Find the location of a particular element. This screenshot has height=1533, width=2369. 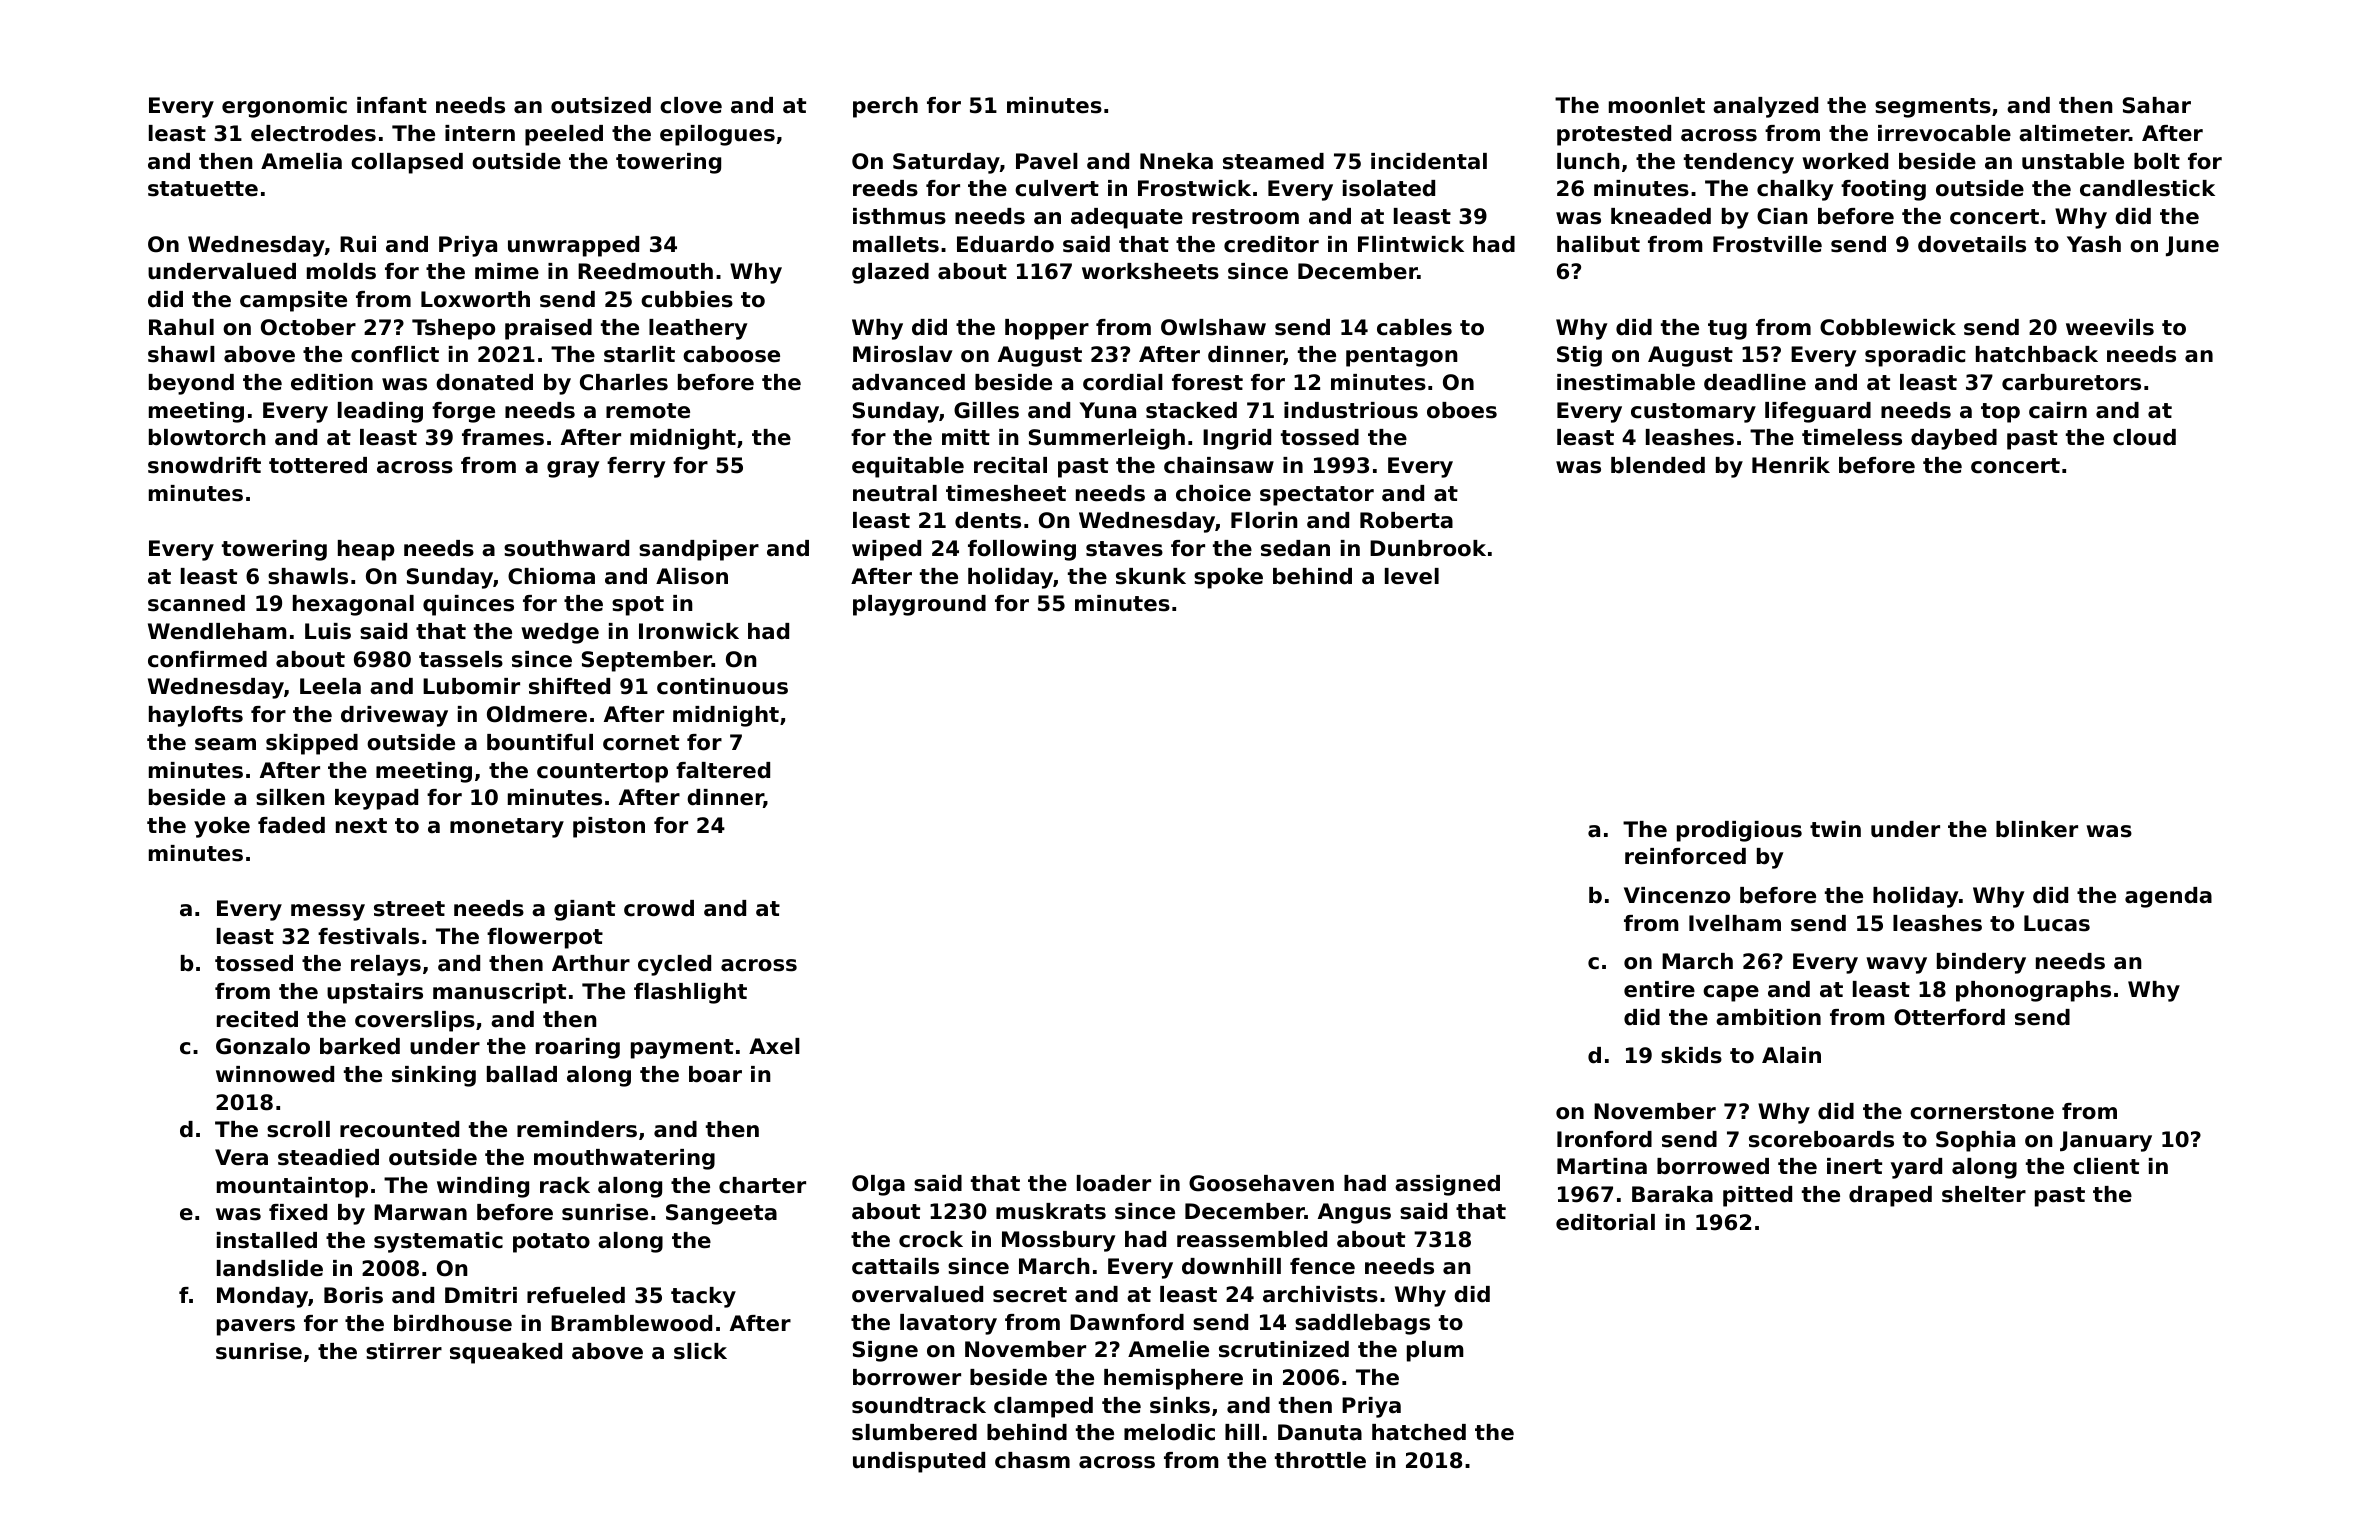

moonlet is located at coordinates (1657, 105).
